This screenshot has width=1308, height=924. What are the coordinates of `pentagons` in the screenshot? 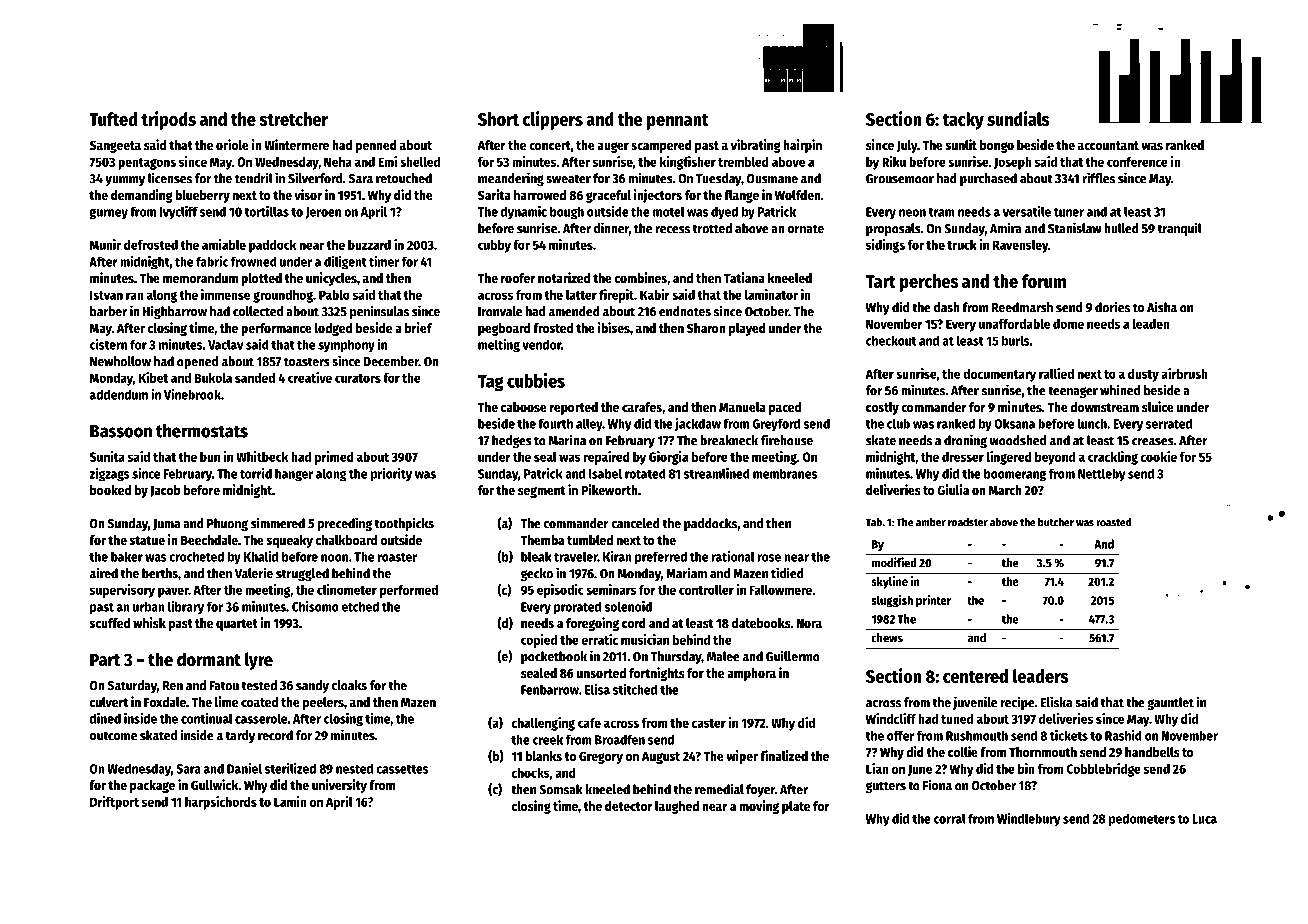 It's located at (147, 164).
